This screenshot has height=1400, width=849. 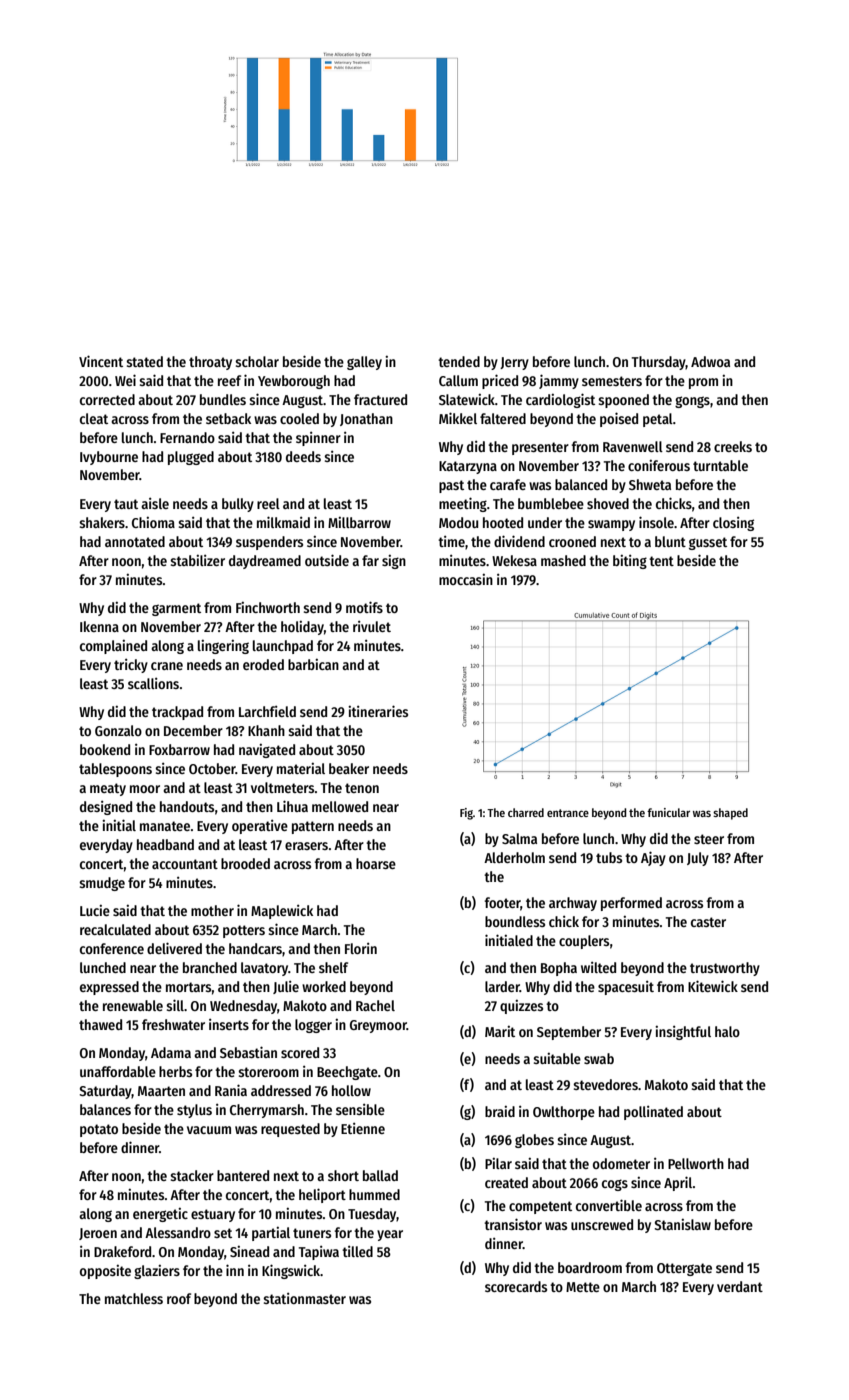 What do you see at coordinates (710, 361) in the screenshot?
I see `Adwoa` at bounding box center [710, 361].
